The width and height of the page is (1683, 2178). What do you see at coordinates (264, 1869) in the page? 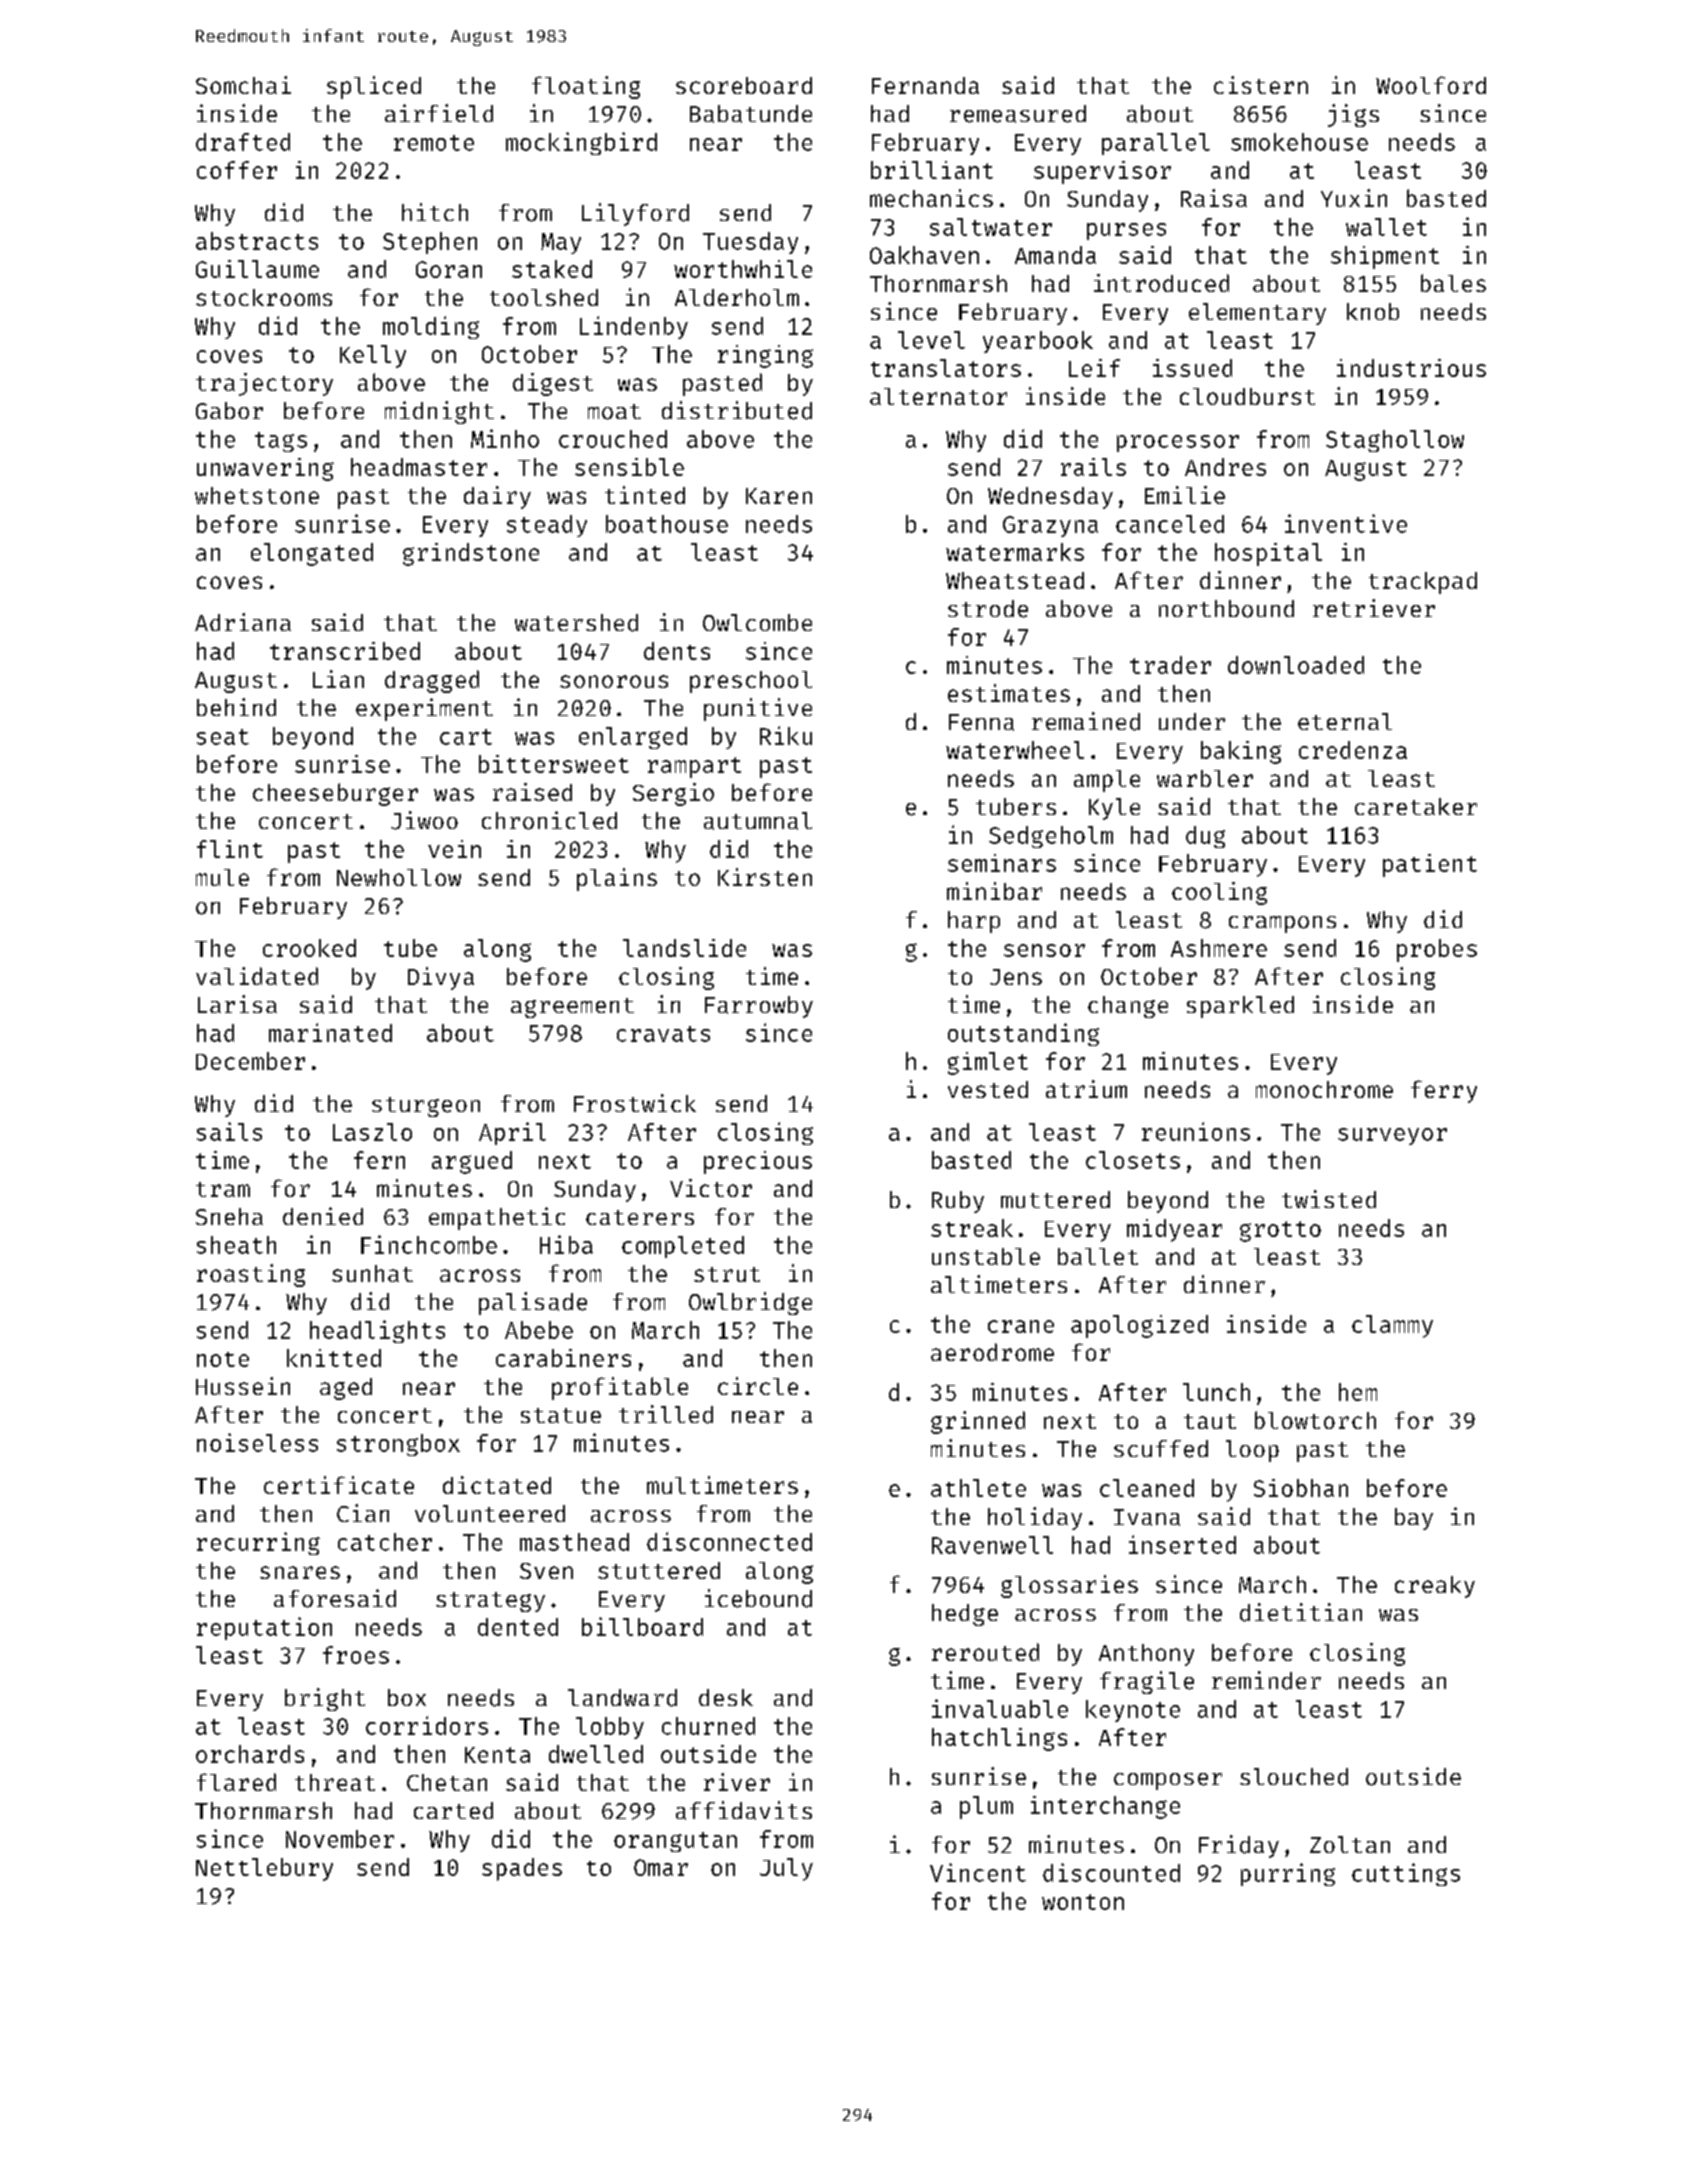
I see `Nettlebury` at bounding box center [264, 1869].
